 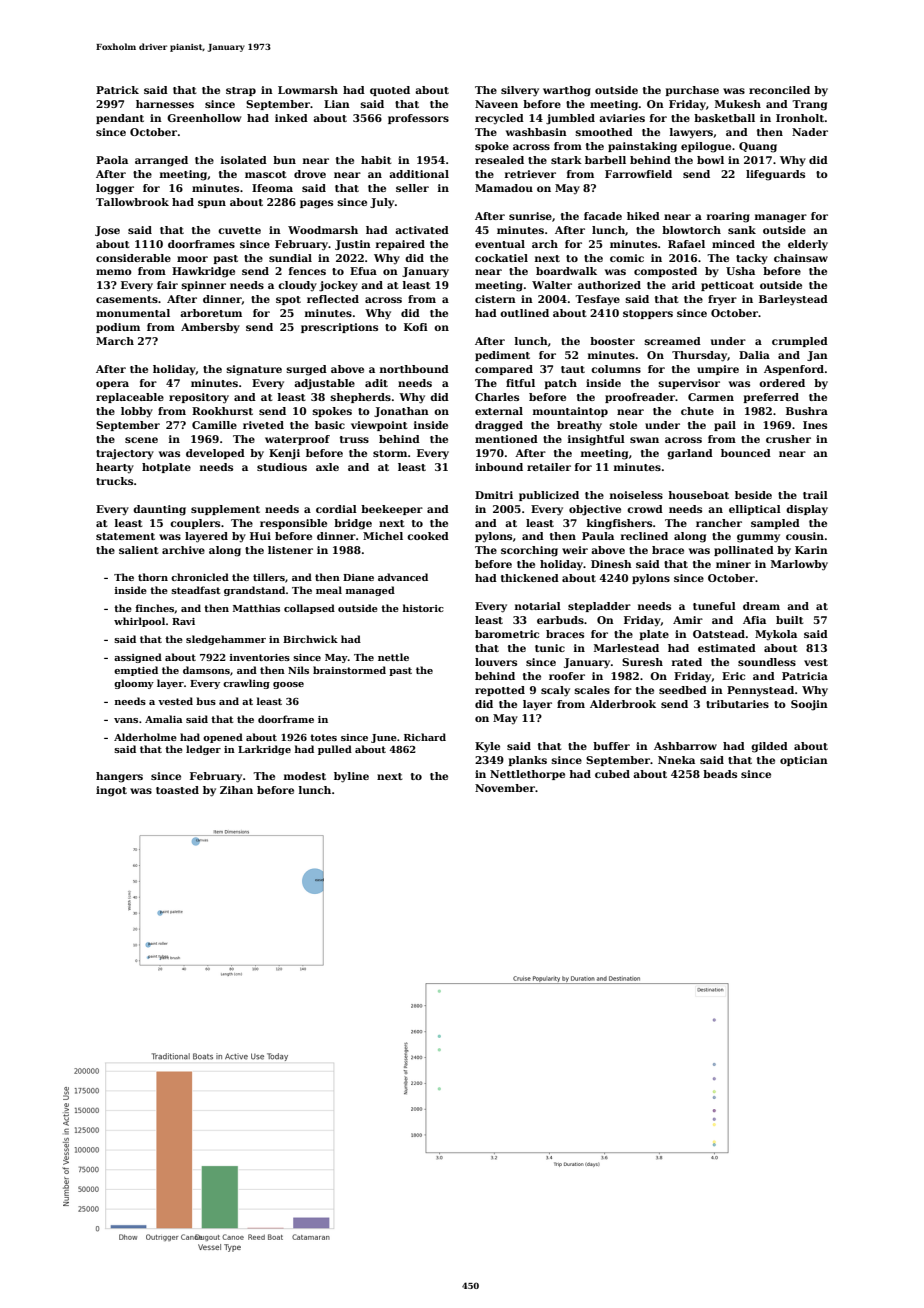 I want to click on Diane, so click(x=358, y=577).
